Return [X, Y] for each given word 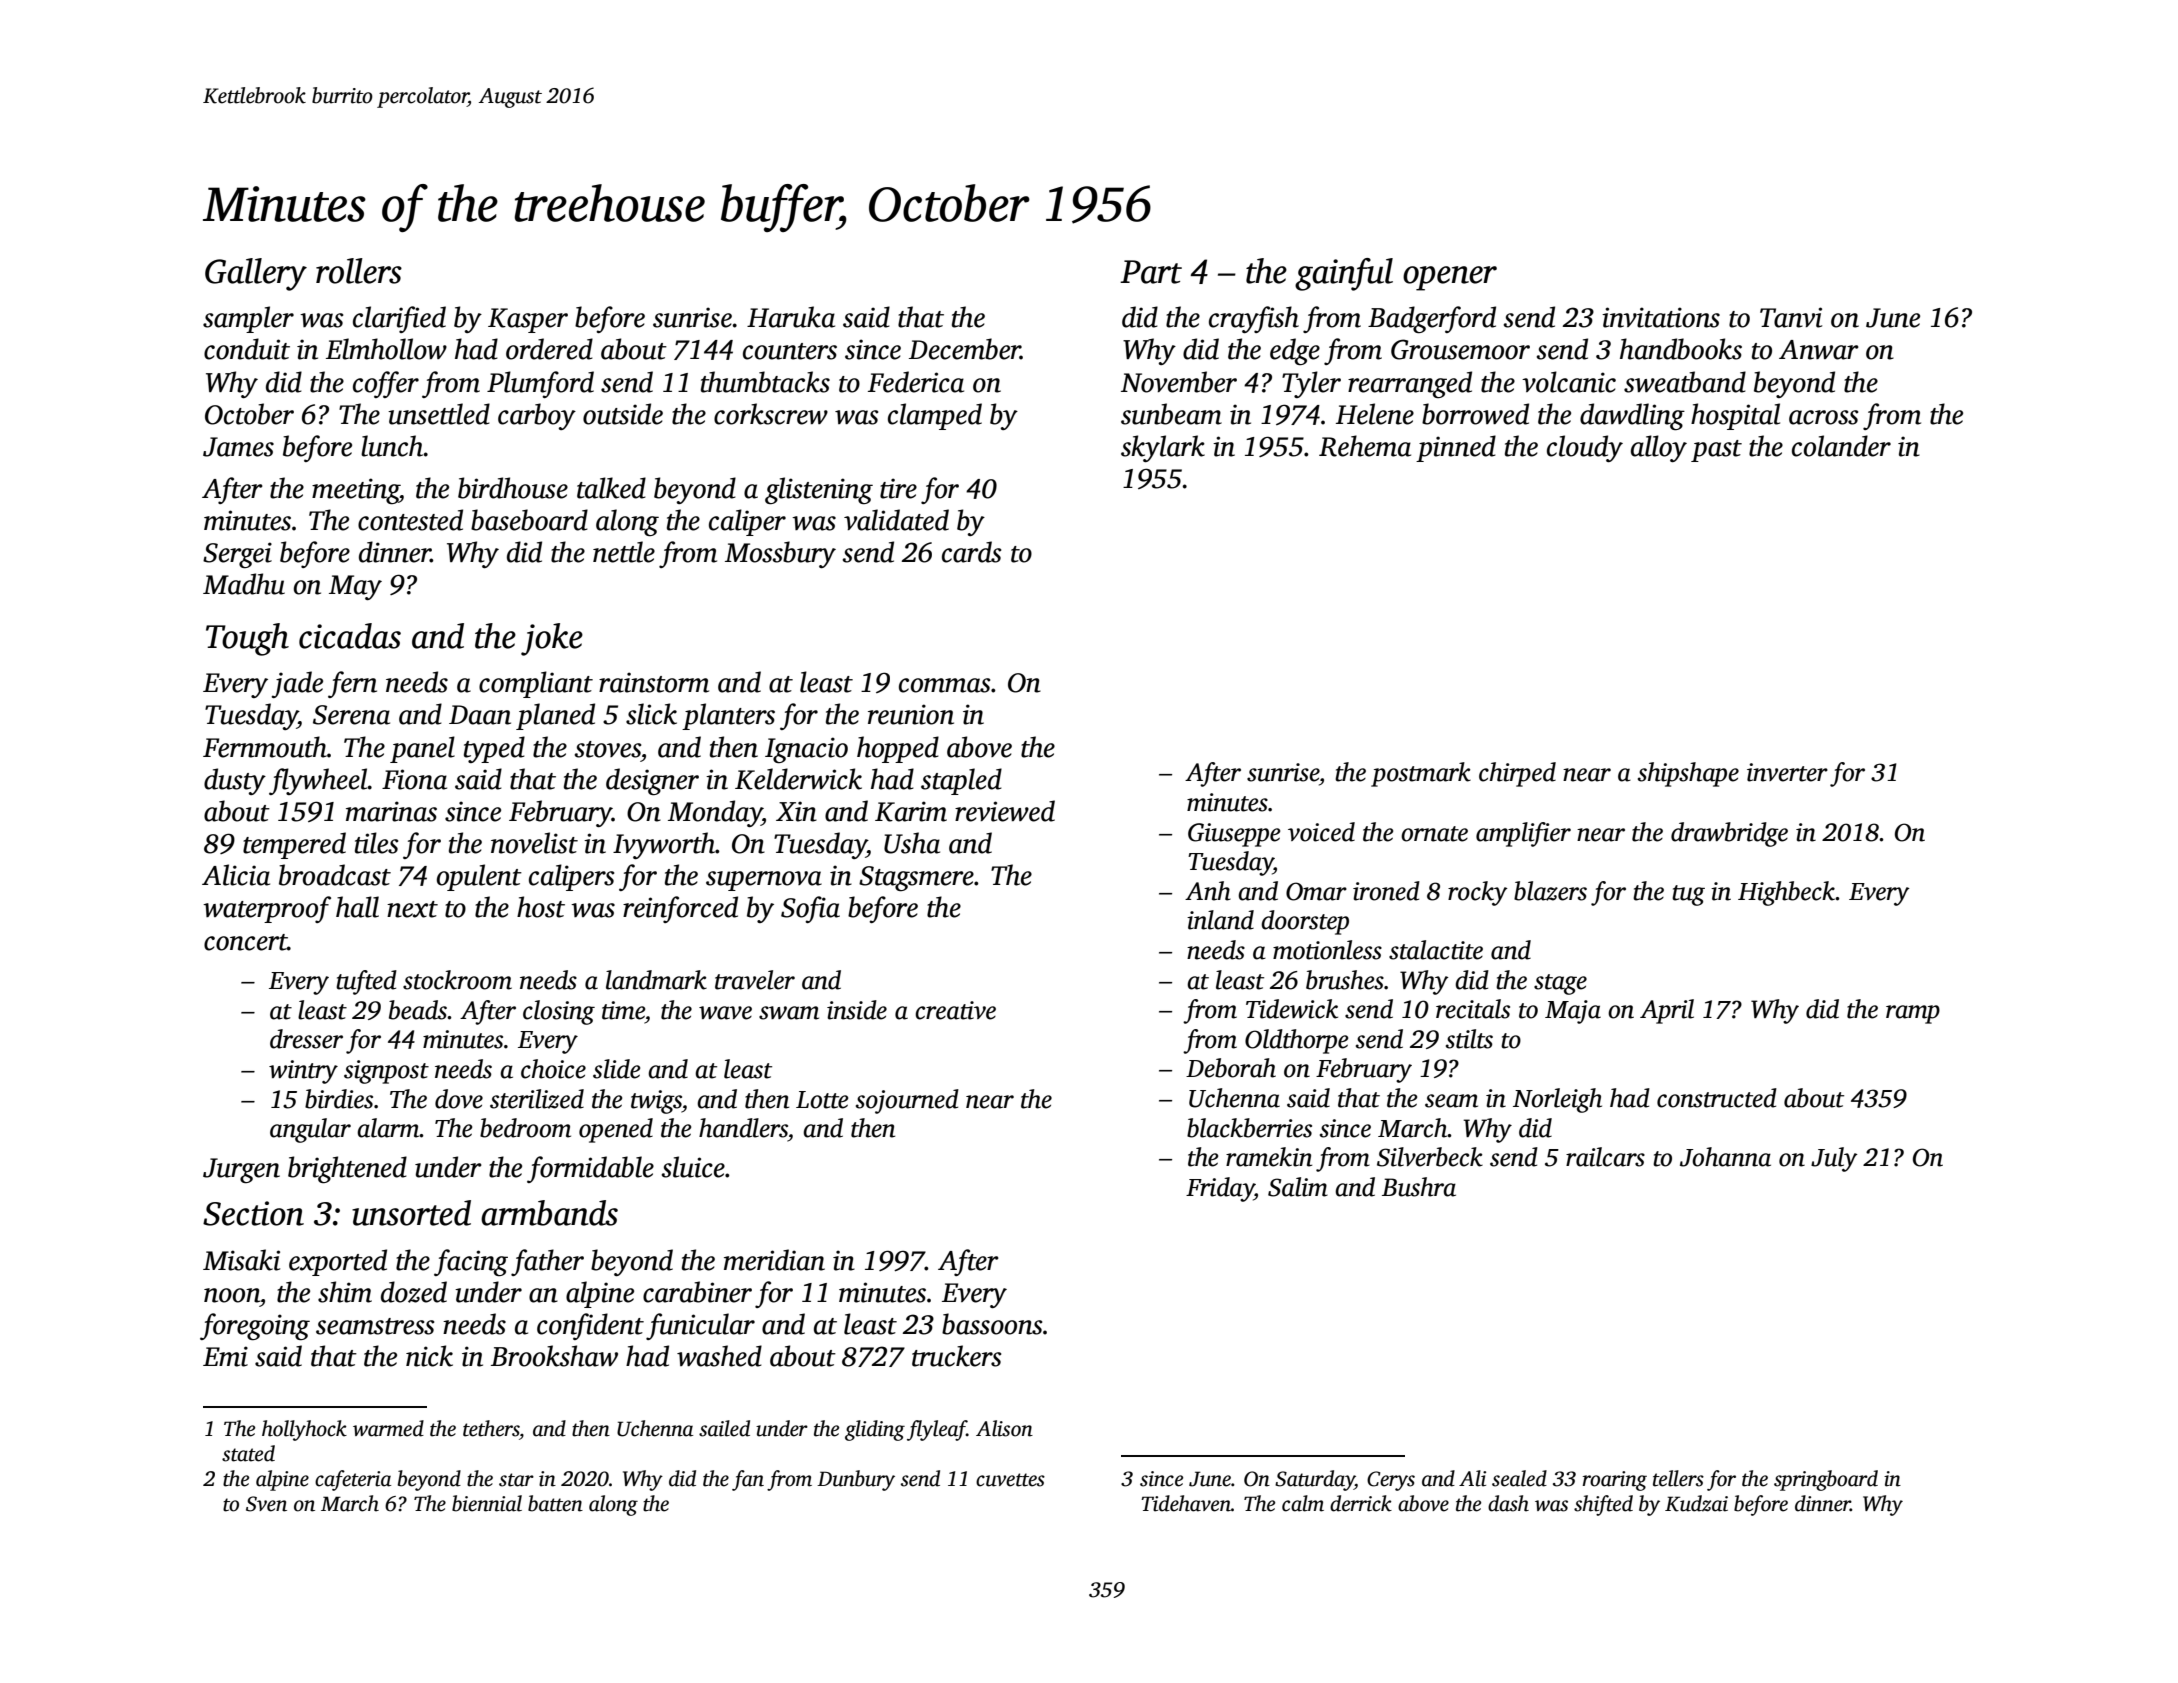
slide [616, 1069]
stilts [1469, 1039]
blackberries [1249, 1128]
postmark [1421, 774]
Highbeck [1787, 893]
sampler [248, 319]
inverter [1787, 772]
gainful [1344, 274]
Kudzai [1696, 1503]
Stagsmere [916, 878]
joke [552, 639]
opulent [479, 877]
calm [1303, 1503]
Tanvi [1791, 317]
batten [555, 1503]
